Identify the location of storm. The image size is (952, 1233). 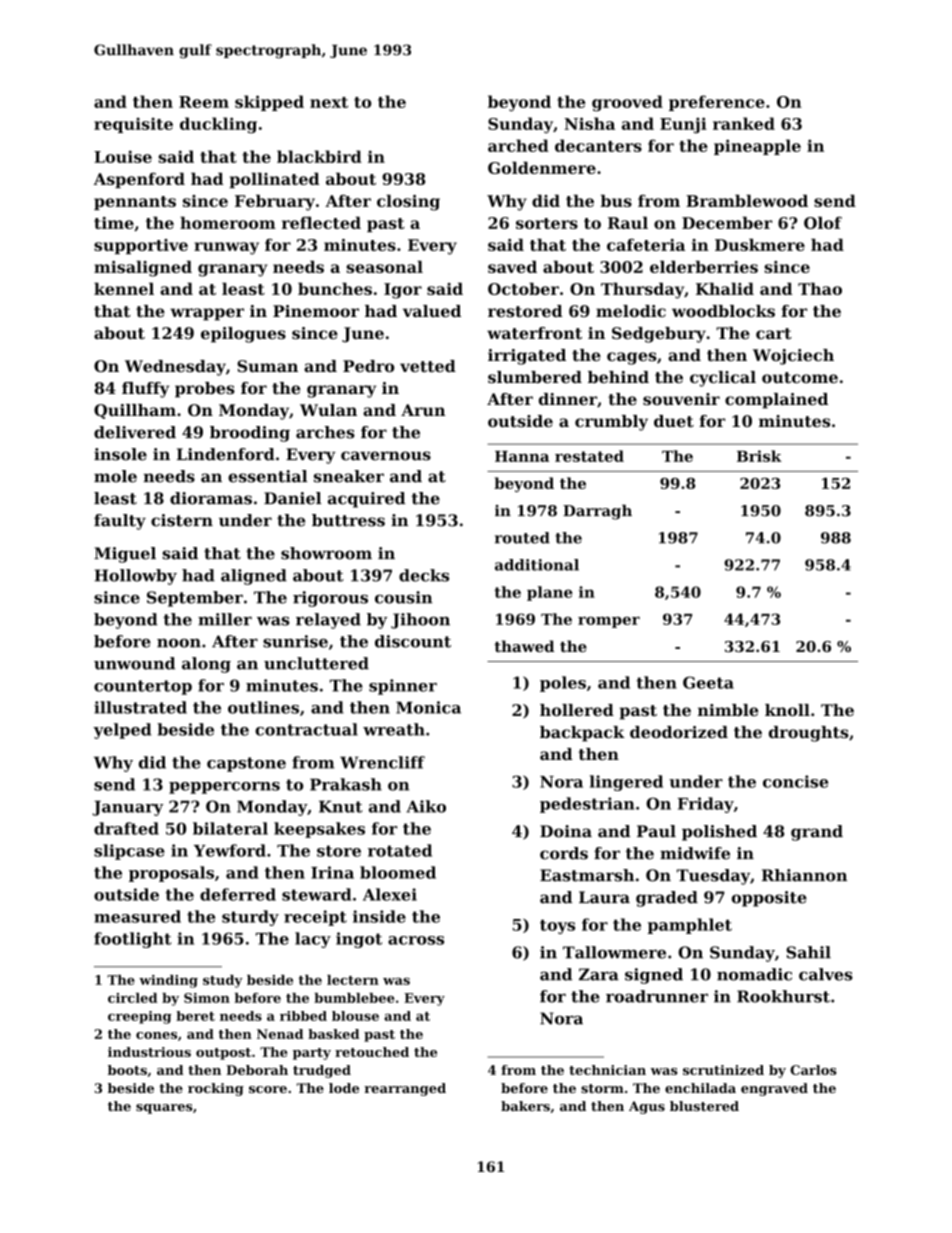
(602, 1088).
